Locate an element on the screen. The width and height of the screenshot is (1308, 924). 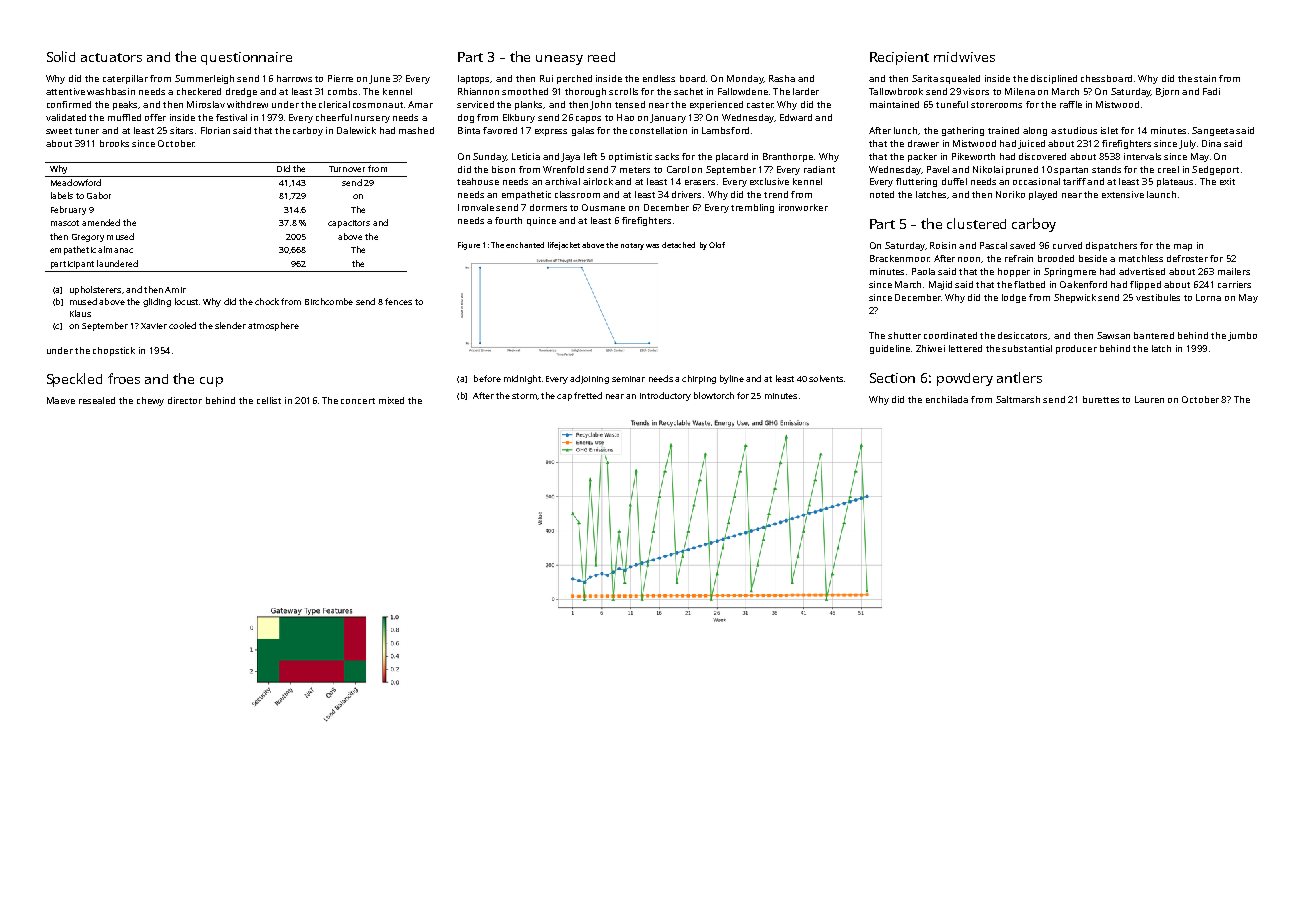
almanac is located at coordinates (115, 249).
